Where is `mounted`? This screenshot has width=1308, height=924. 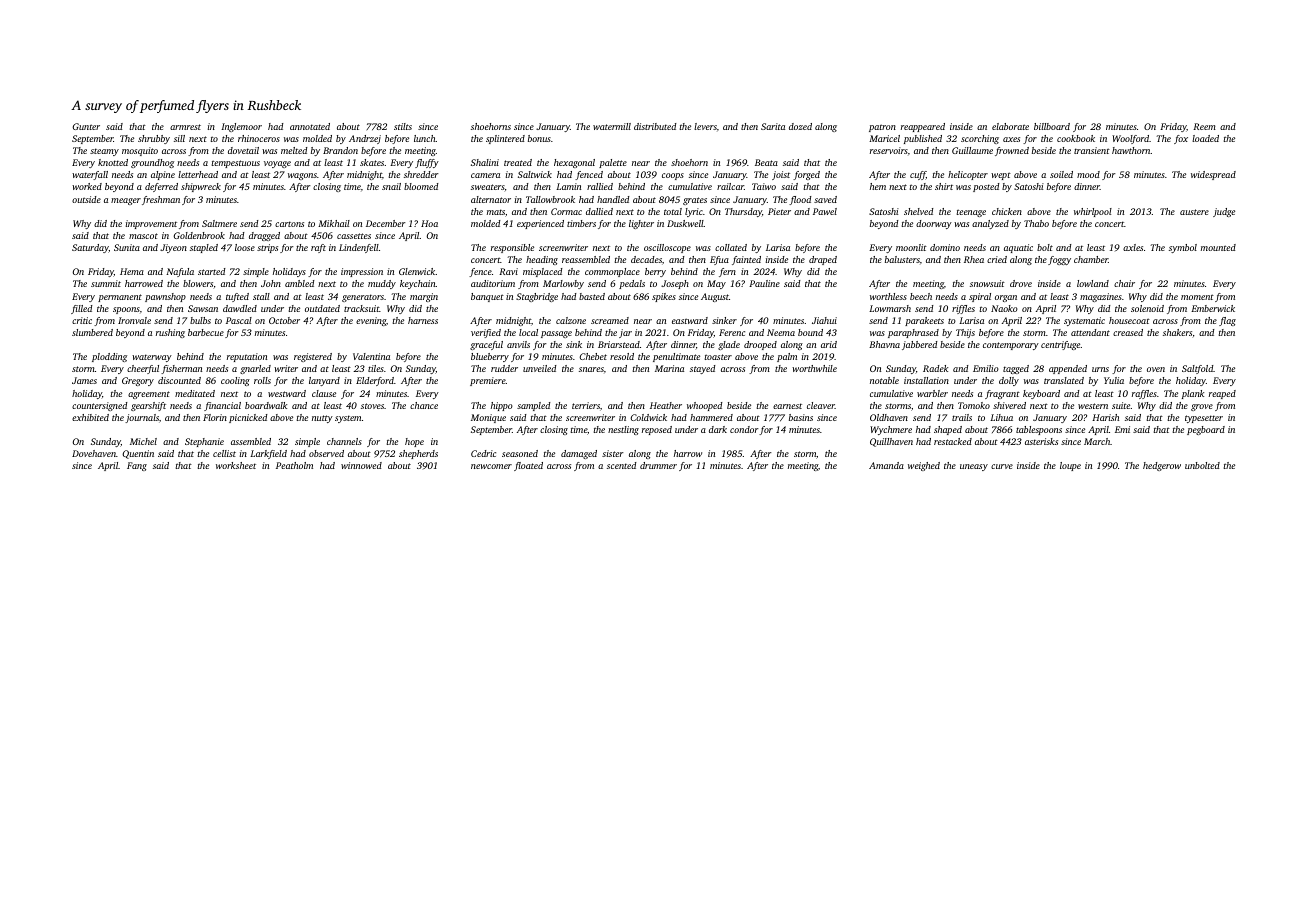
mounted is located at coordinates (1218, 247).
